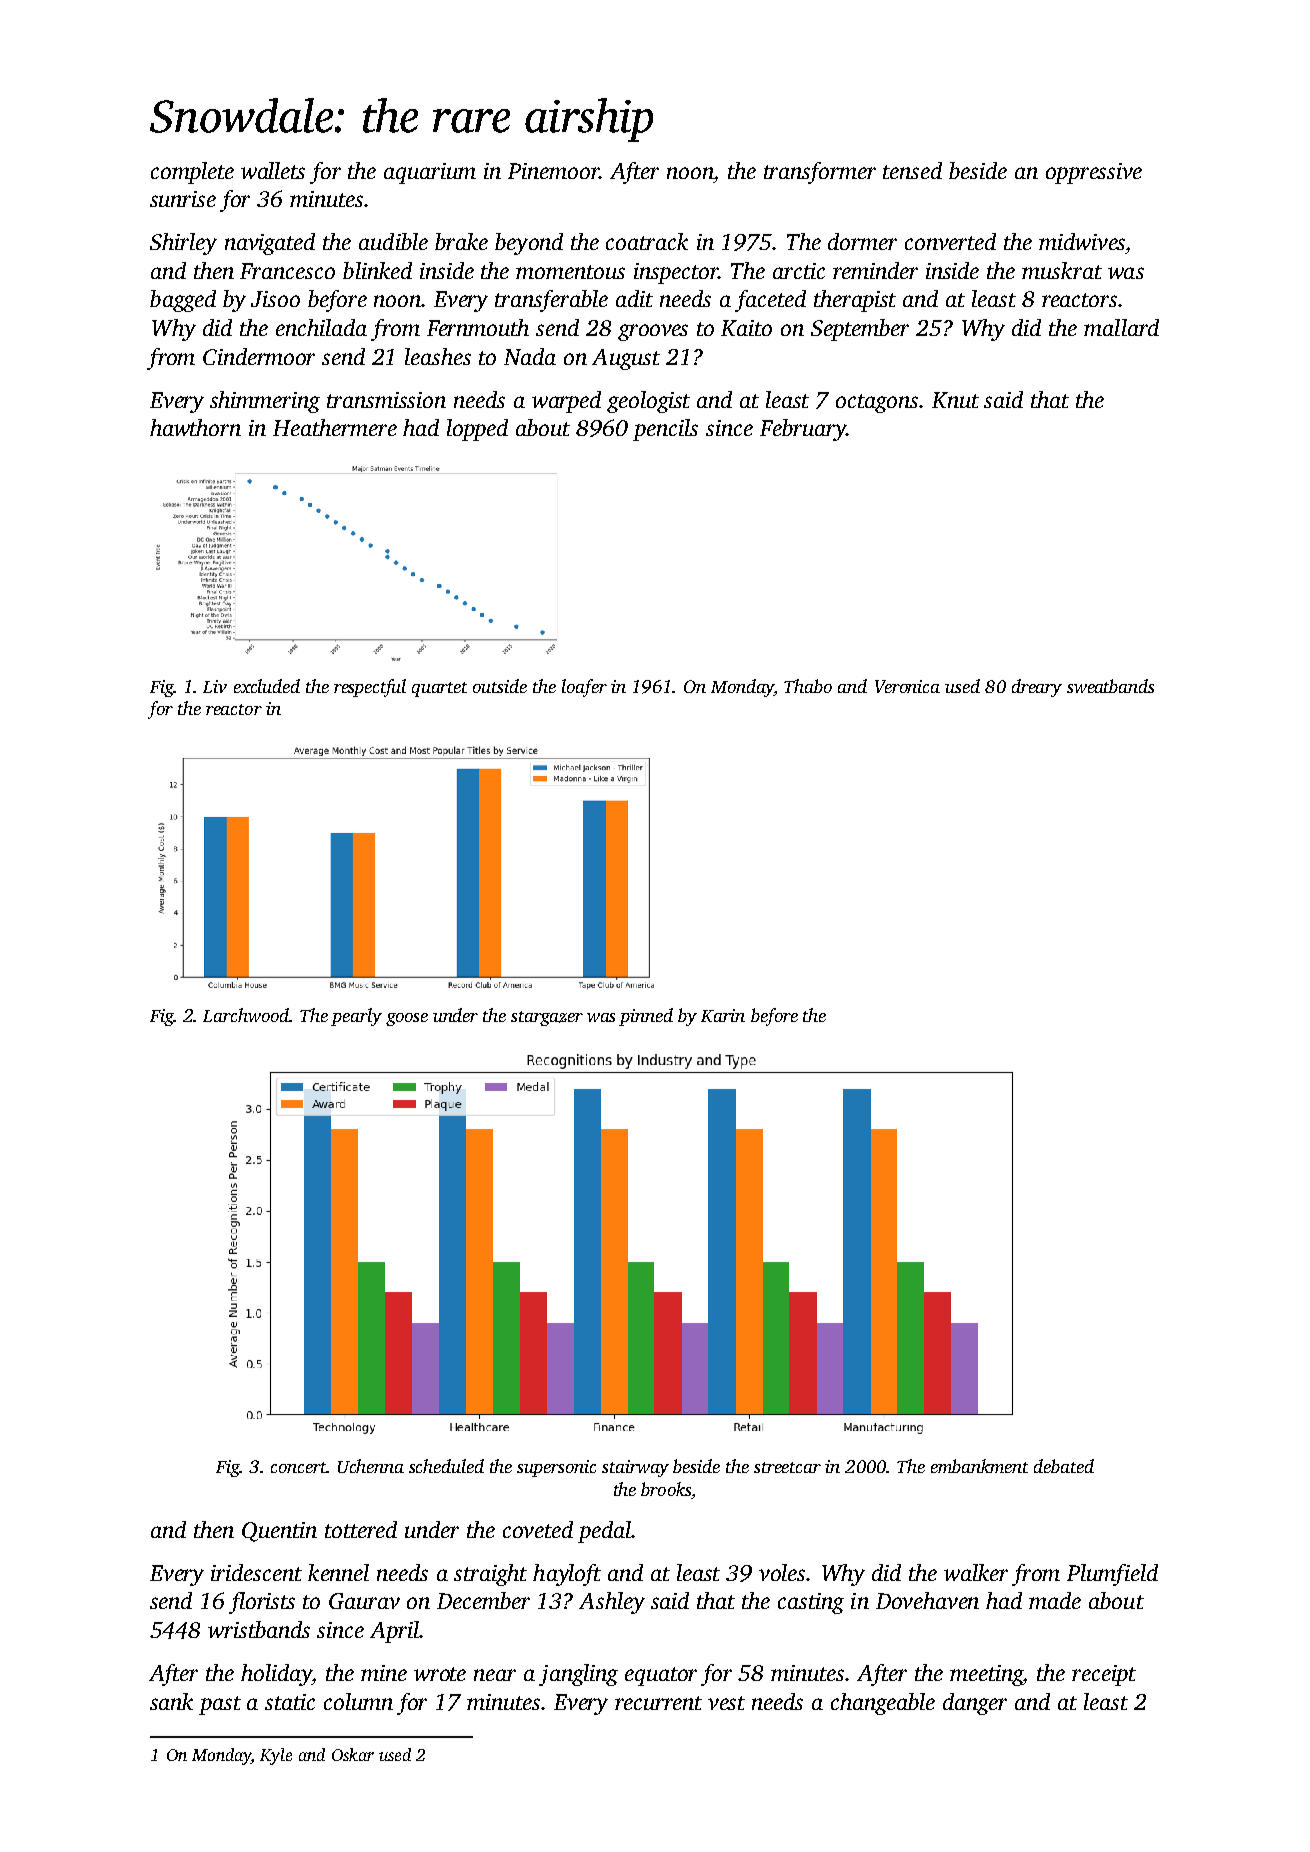  Describe the element at coordinates (298, 1467) in the page. I see `concert` at that location.
